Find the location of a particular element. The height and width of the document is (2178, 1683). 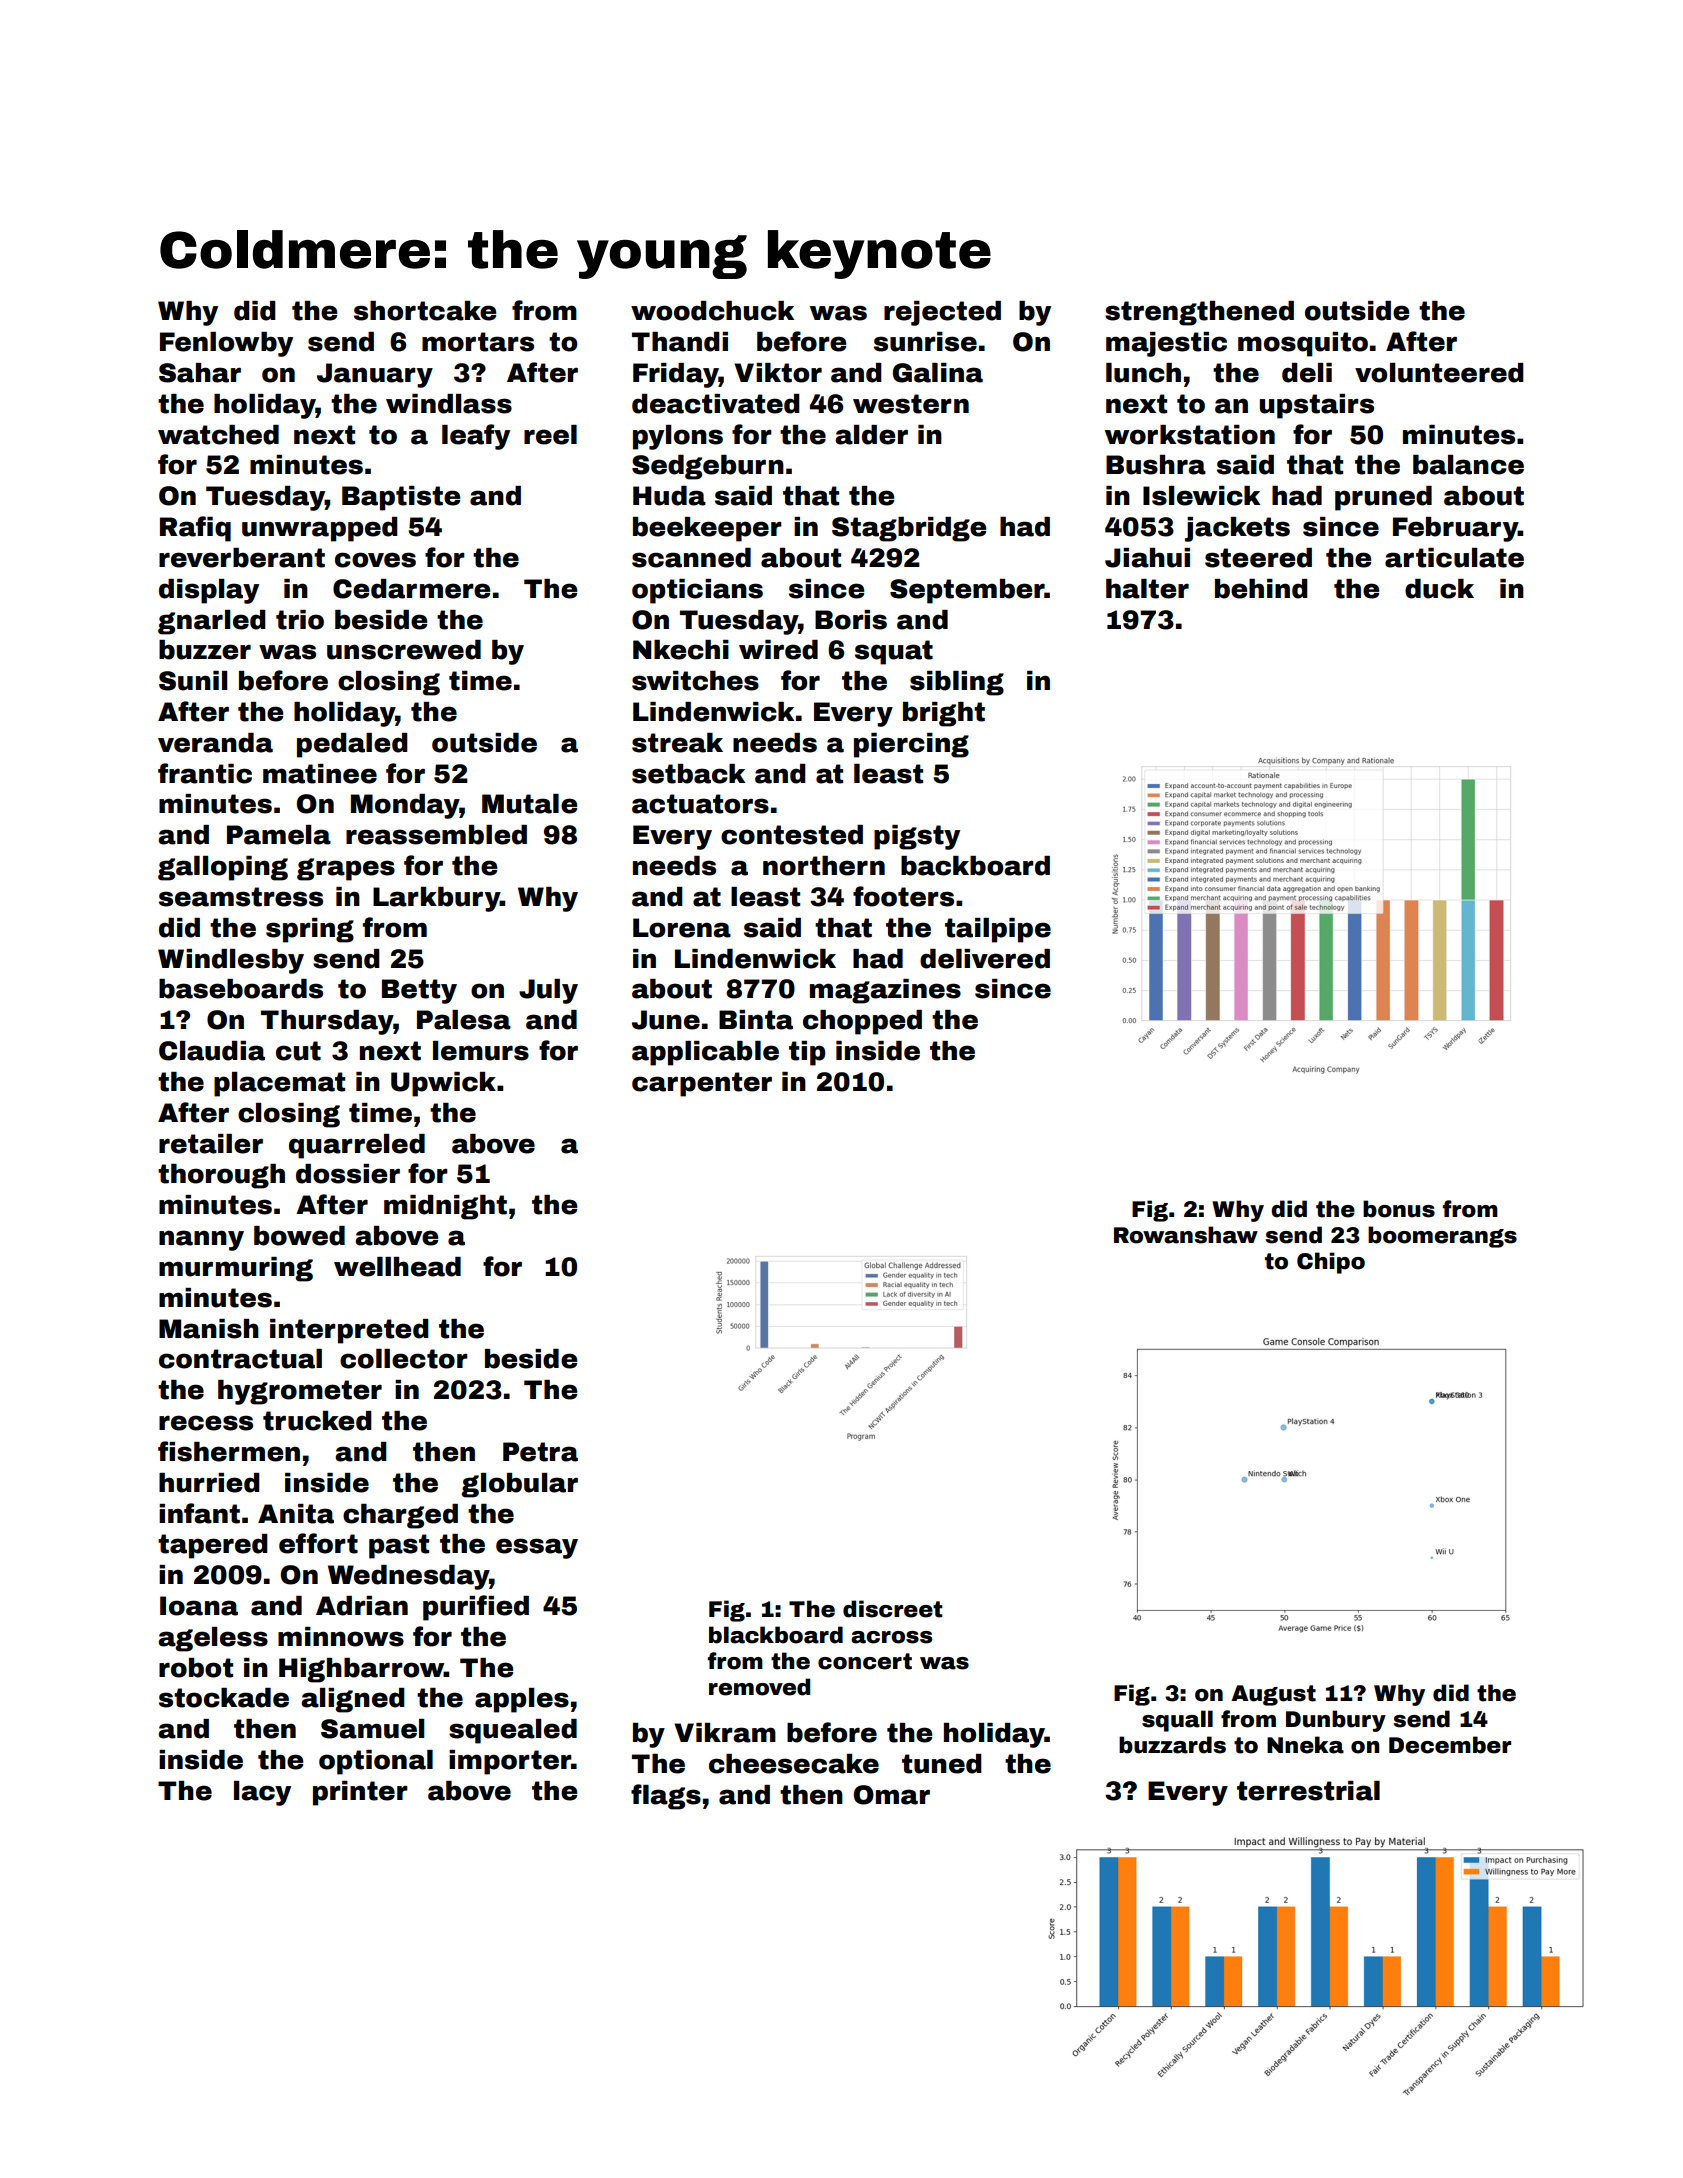

discreet is located at coordinates (892, 1609).
